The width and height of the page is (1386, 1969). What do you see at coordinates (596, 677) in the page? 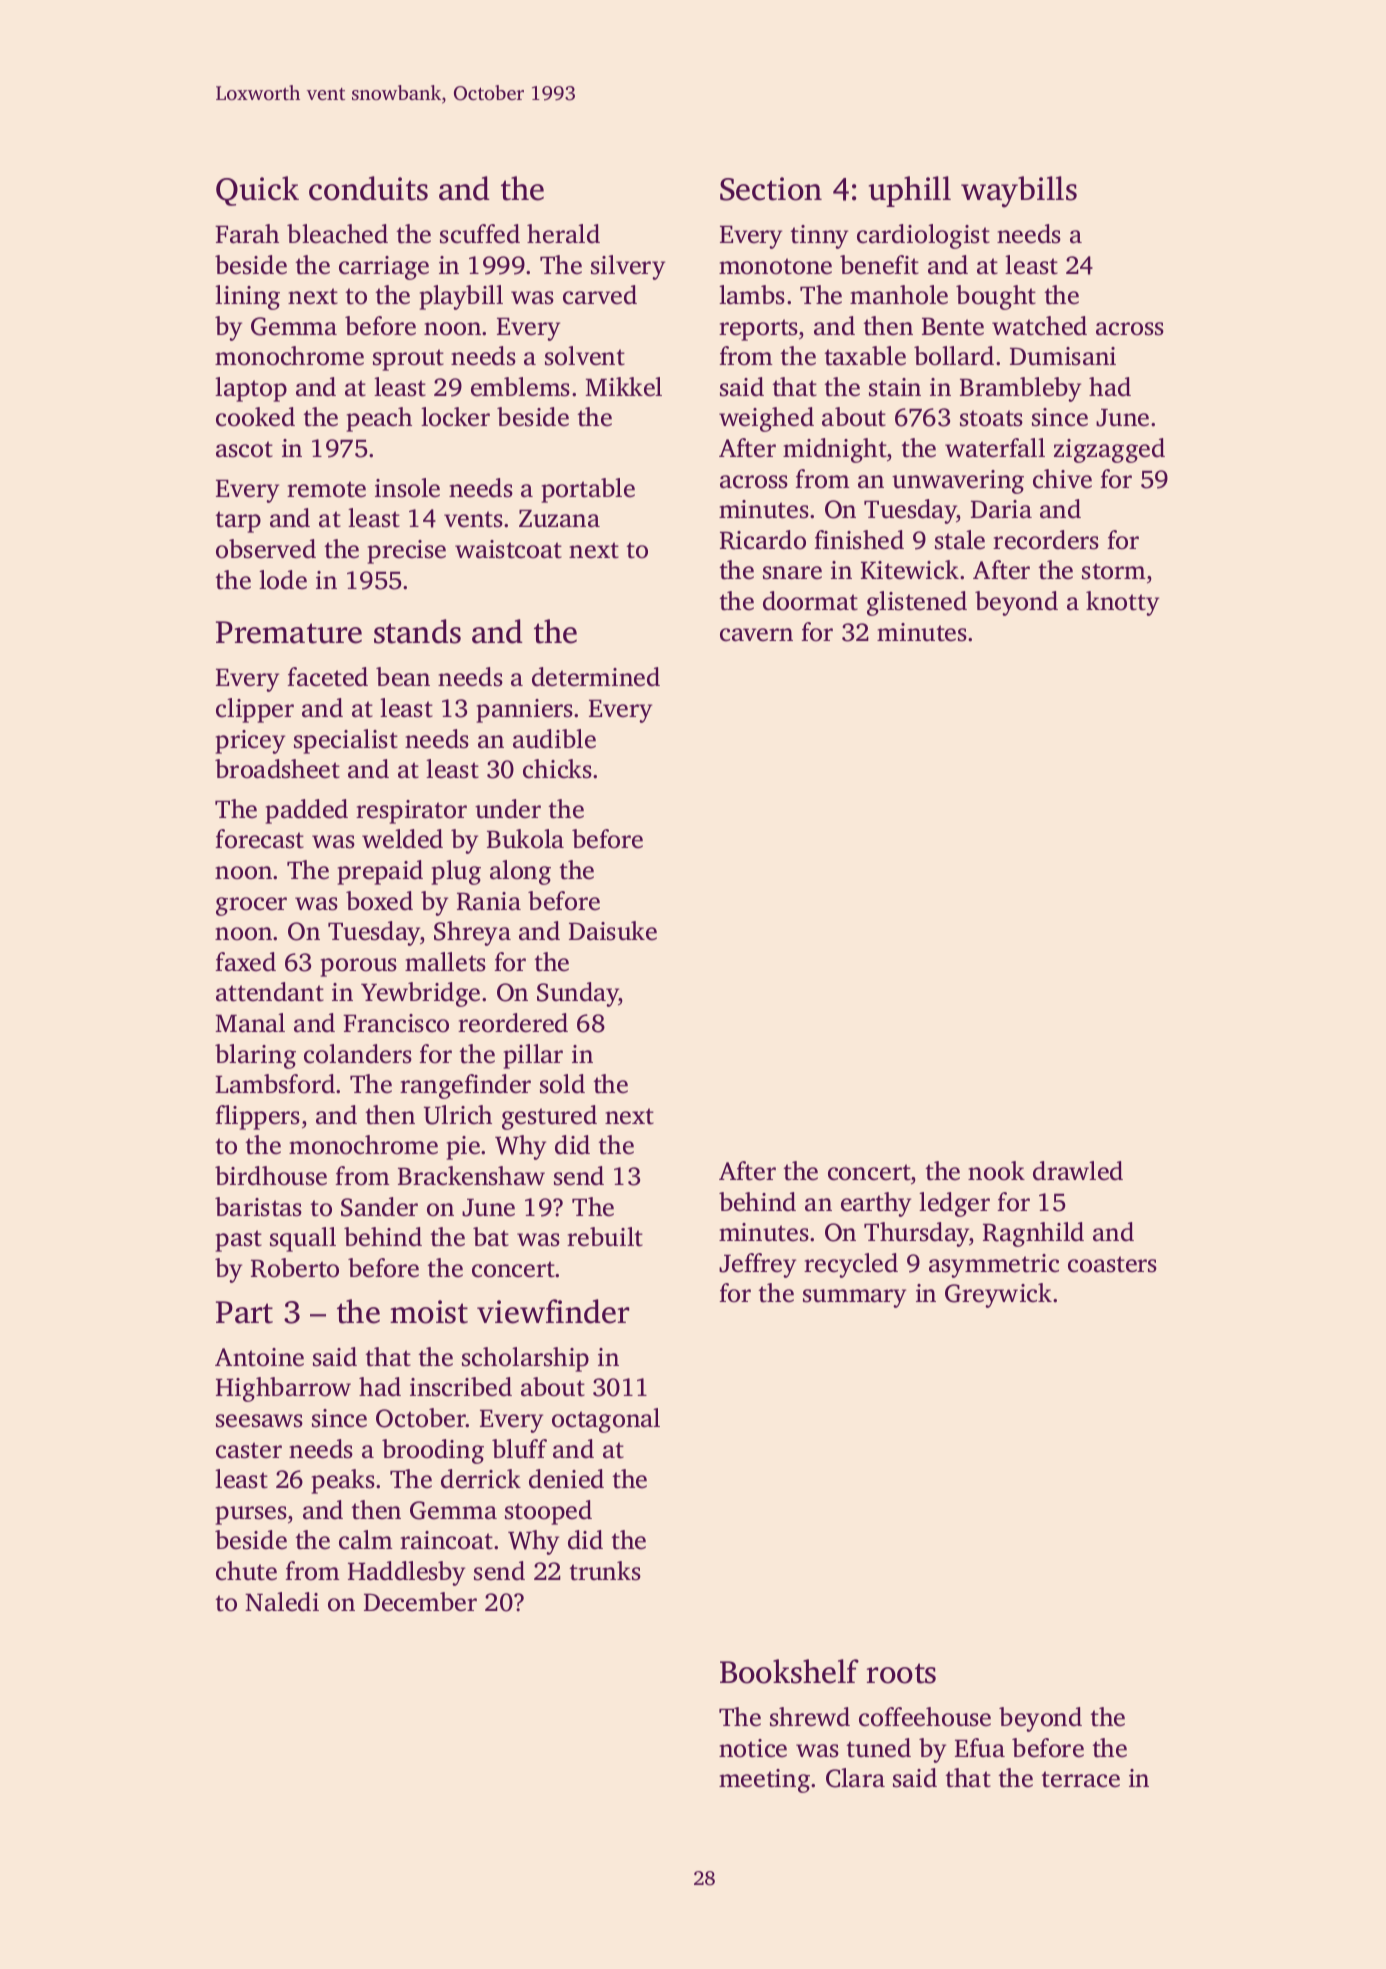
I see `determined` at bounding box center [596, 677].
